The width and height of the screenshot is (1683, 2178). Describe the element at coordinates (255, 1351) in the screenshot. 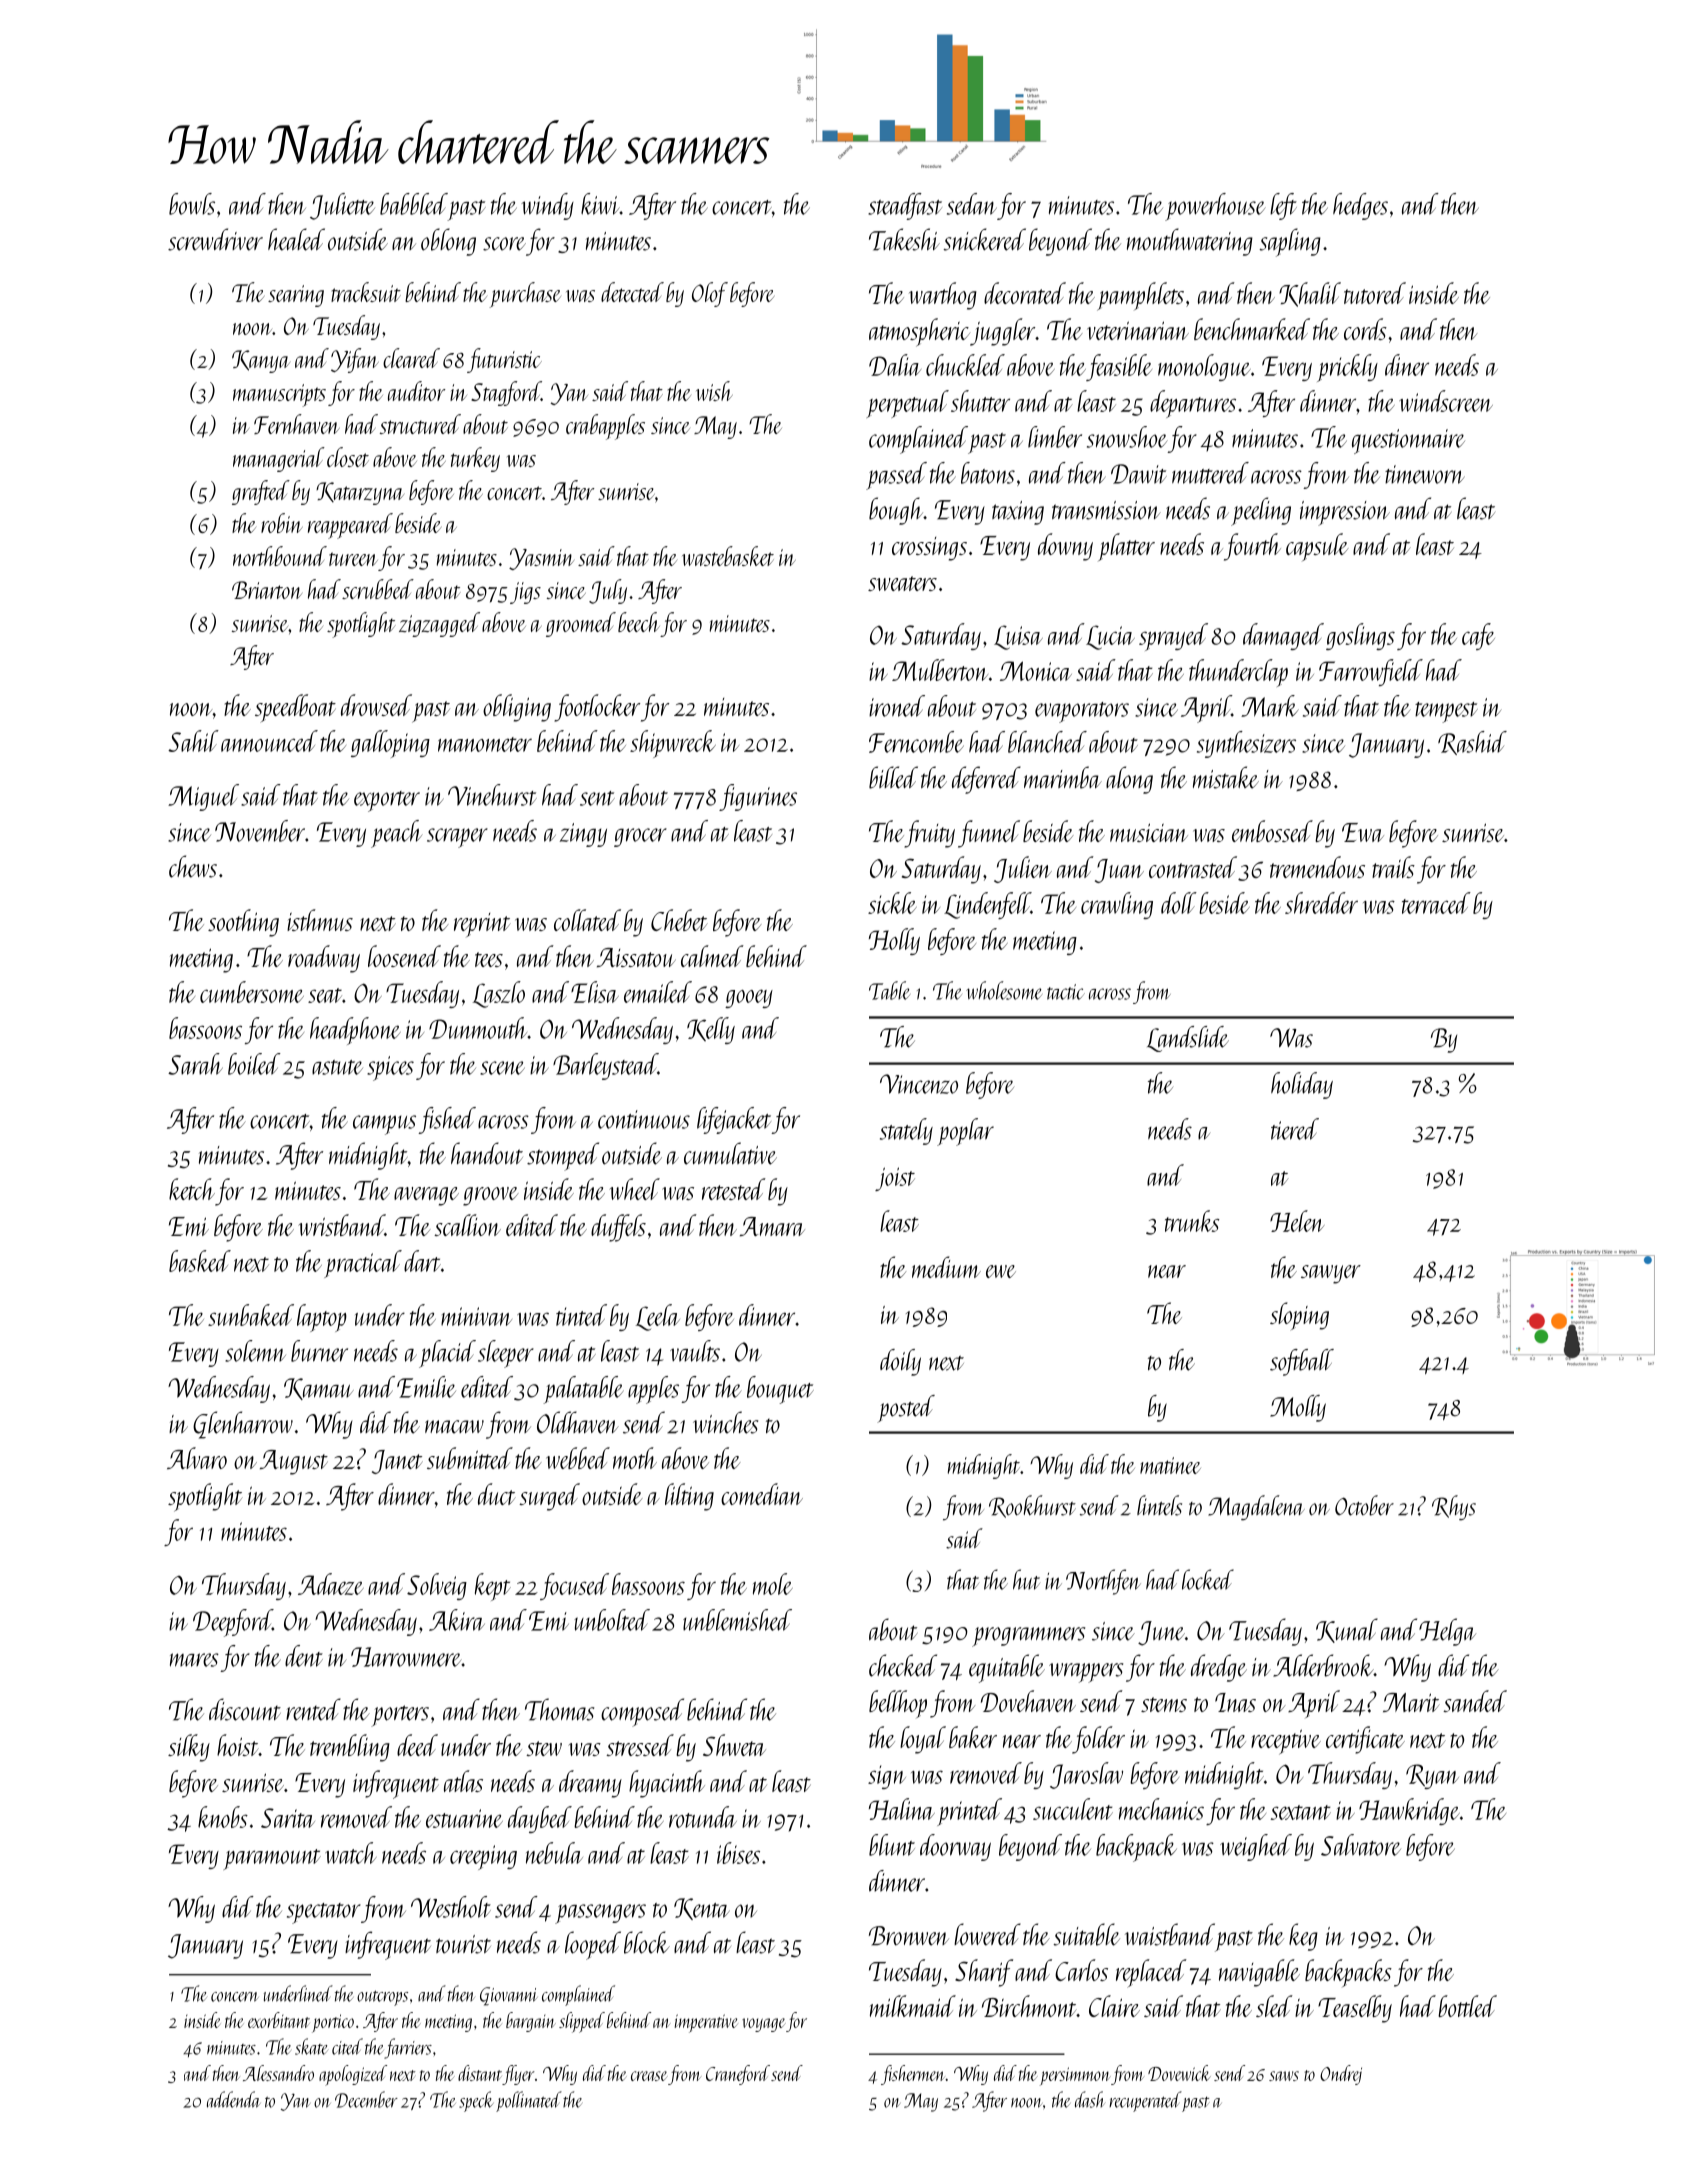

I see `solemn` at that location.
